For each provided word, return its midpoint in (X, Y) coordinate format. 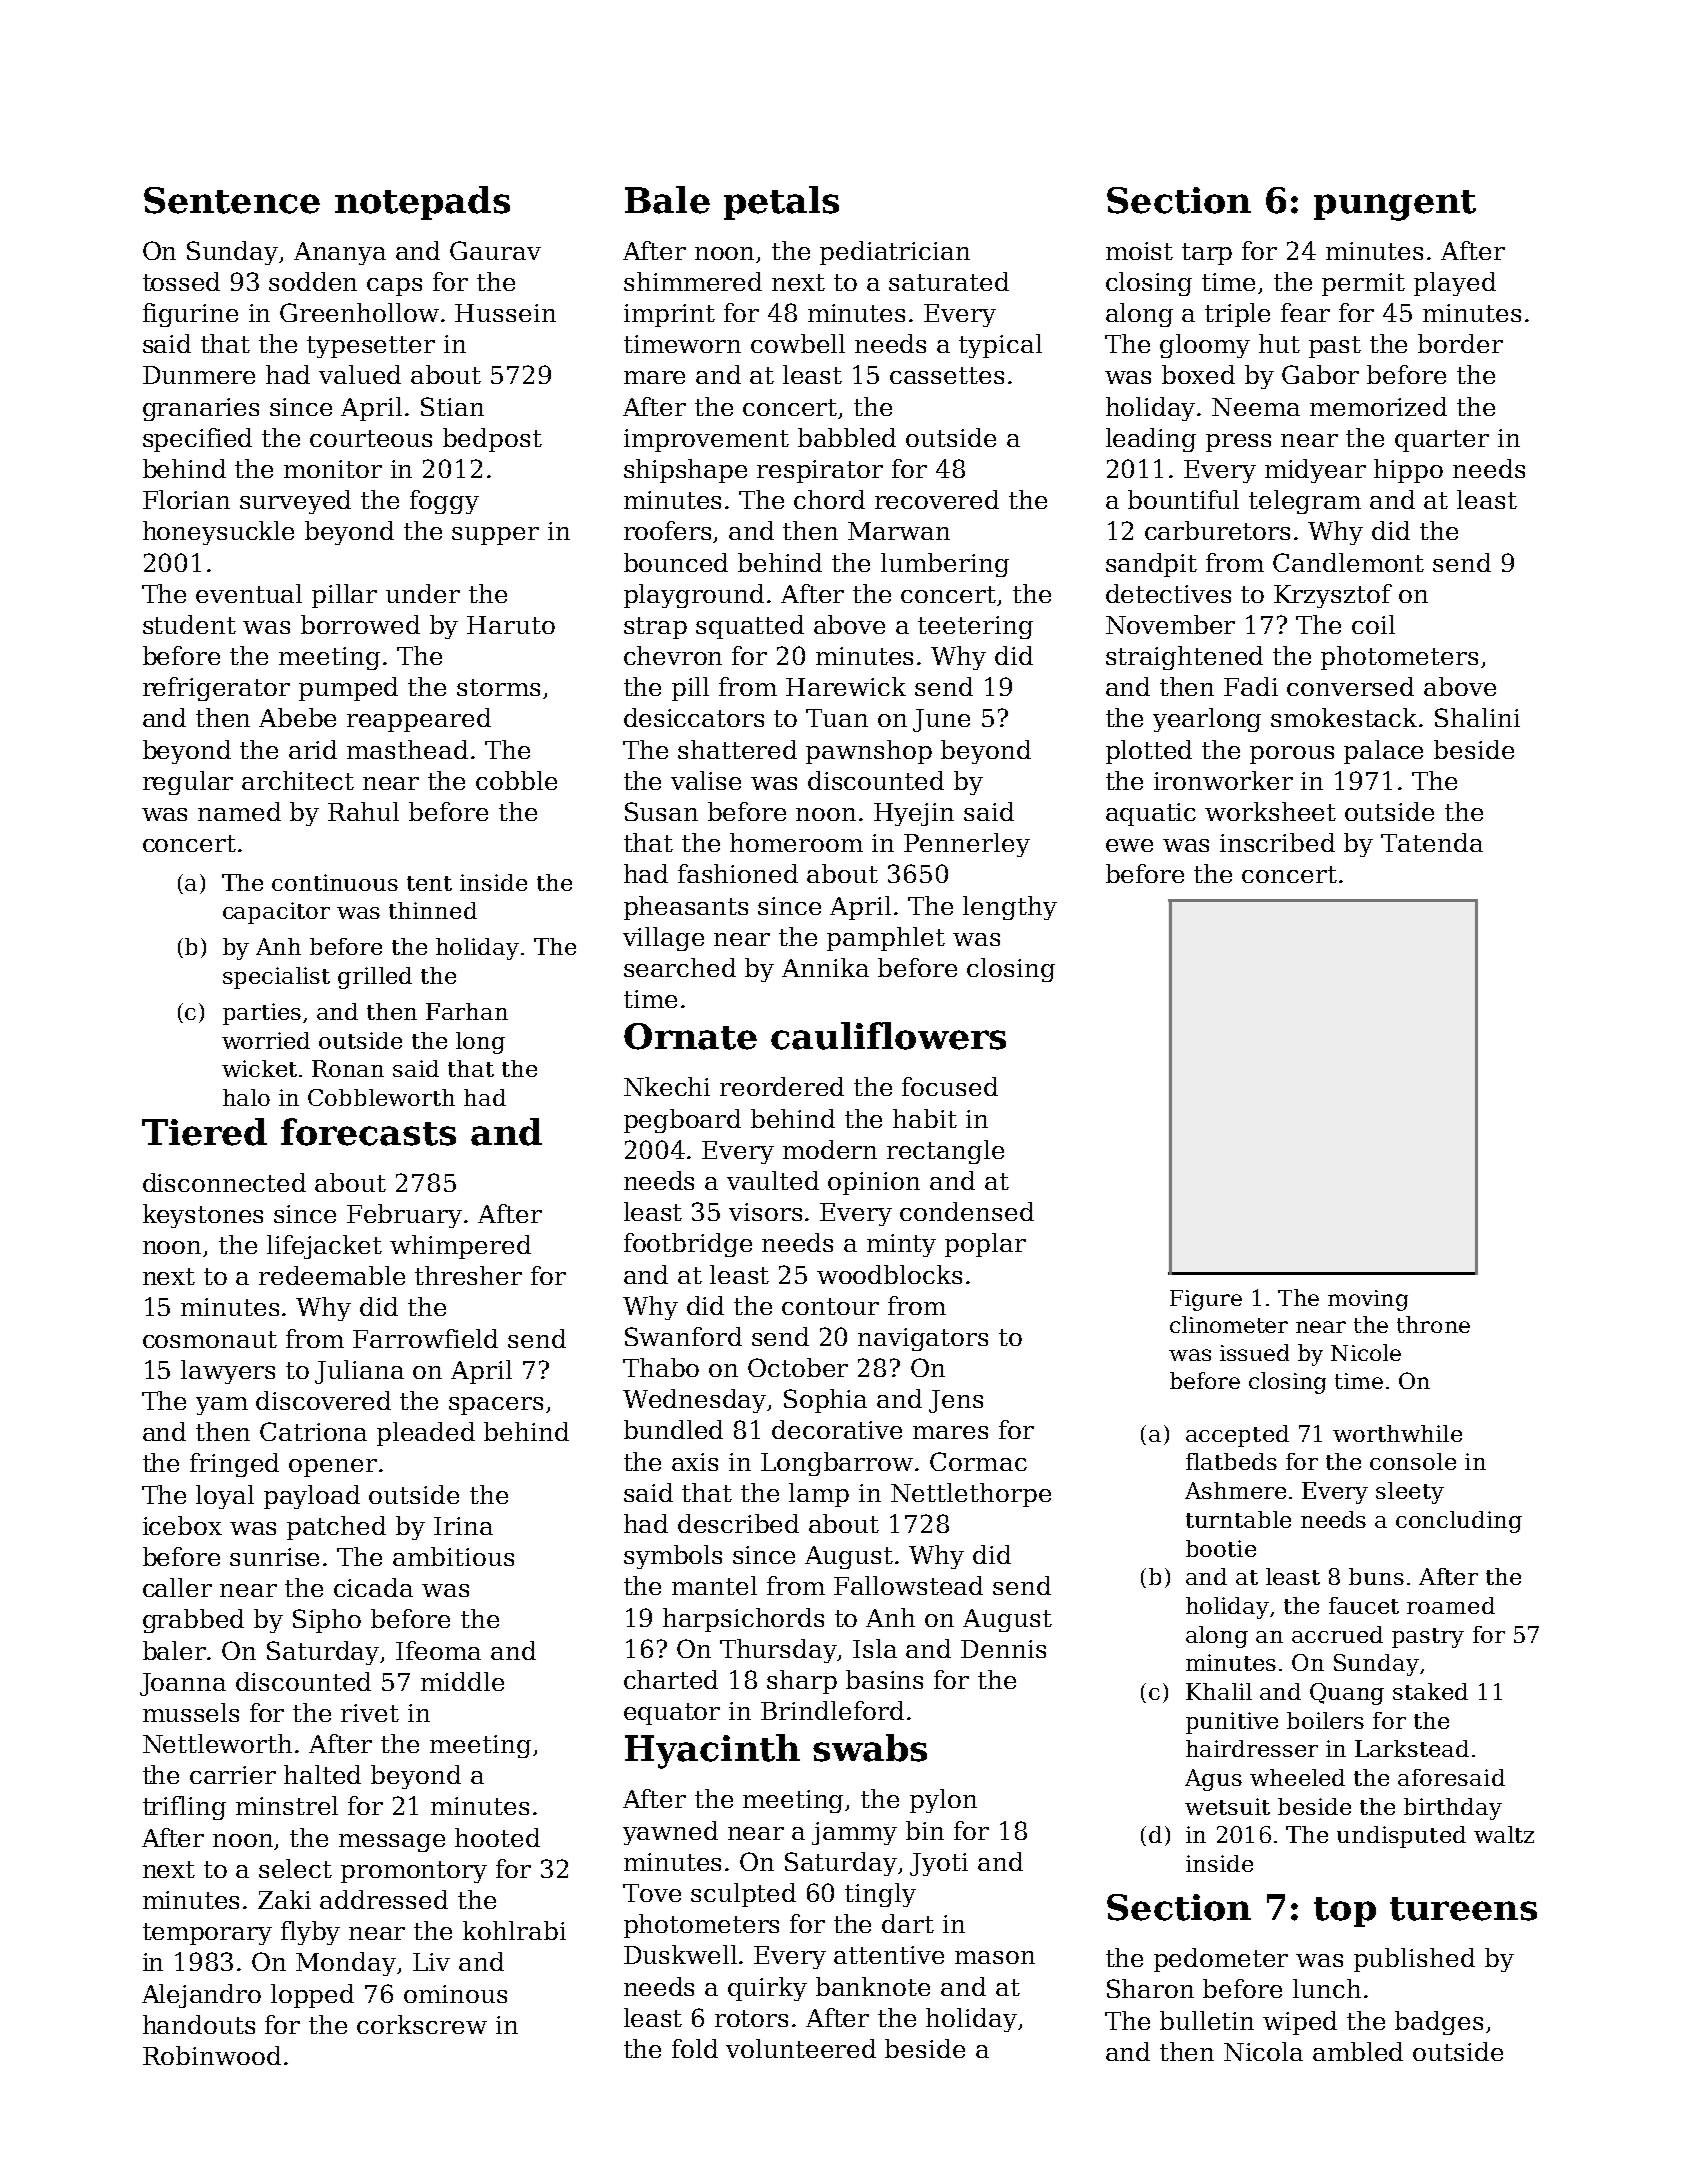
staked (1430, 1691)
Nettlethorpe (971, 1495)
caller (177, 1587)
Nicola (1263, 2051)
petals (781, 203)
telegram (1305, 502)
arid (313, 749)
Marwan (899, 531)
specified (197, 440)
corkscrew (422, 2024)
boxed (1198, 374)
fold (695, 2048)
